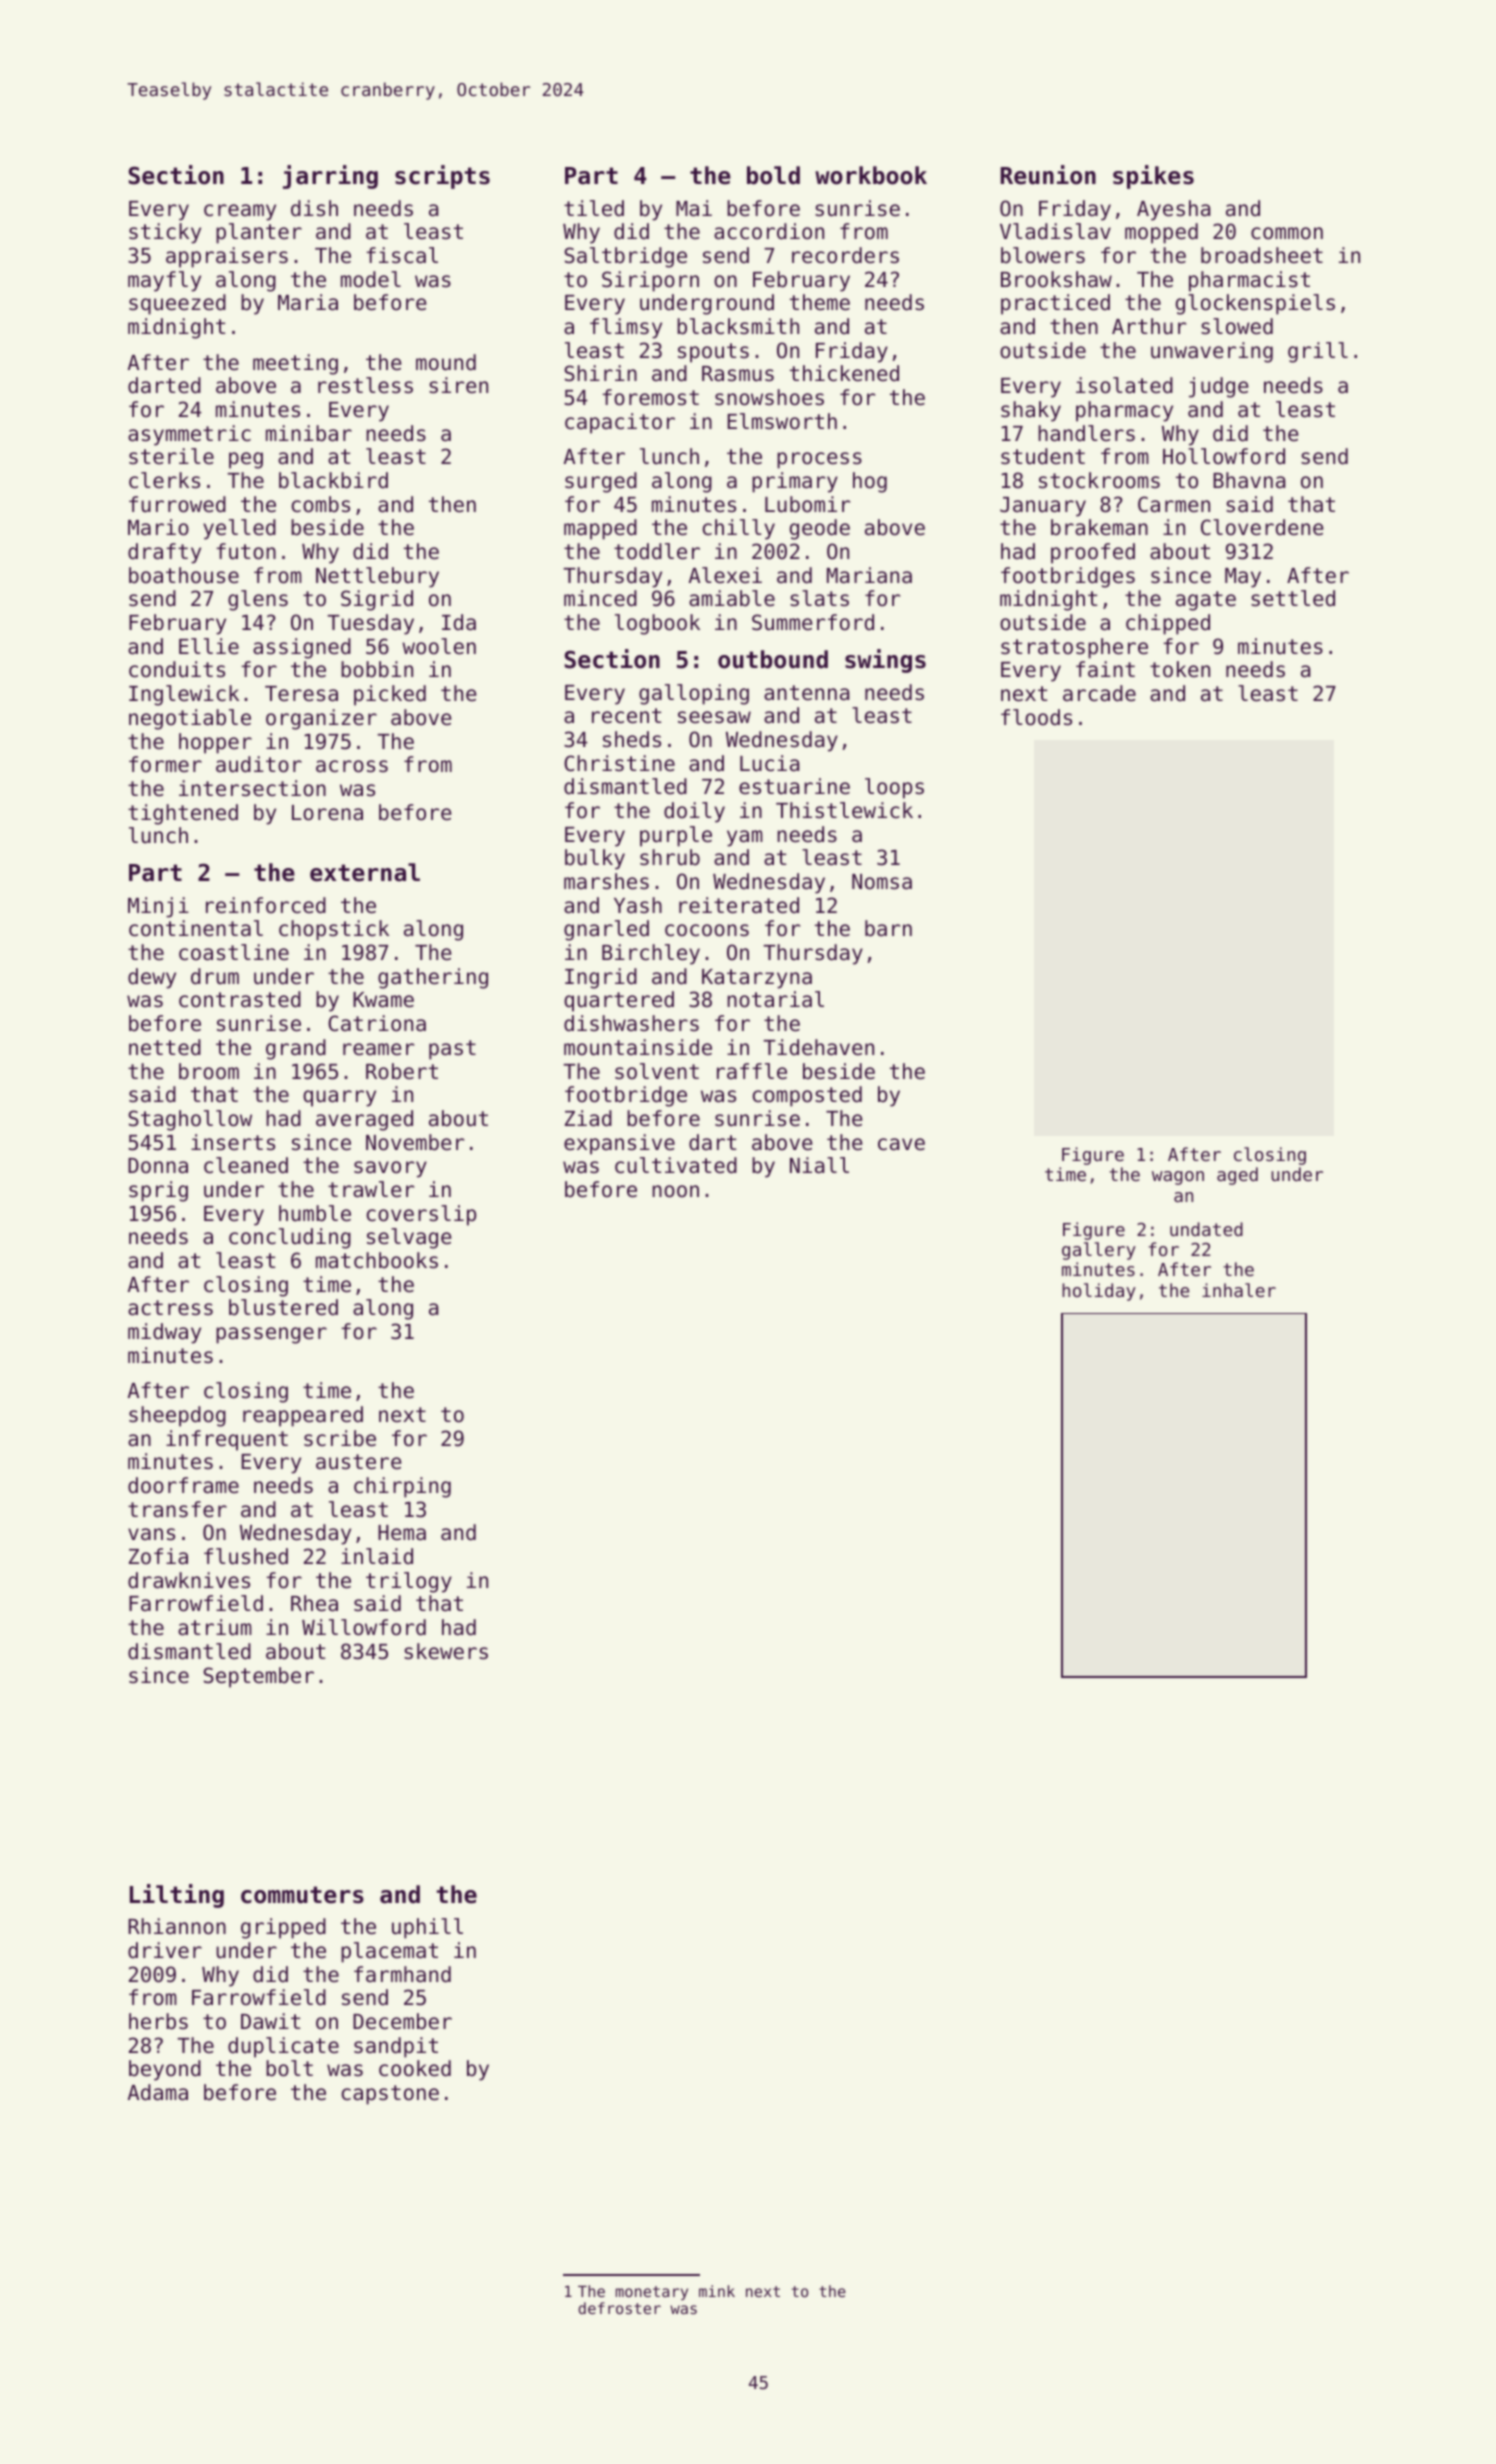  Describe the element at coordinates (415, 2068) in the document. I see `cooked` at that location.
